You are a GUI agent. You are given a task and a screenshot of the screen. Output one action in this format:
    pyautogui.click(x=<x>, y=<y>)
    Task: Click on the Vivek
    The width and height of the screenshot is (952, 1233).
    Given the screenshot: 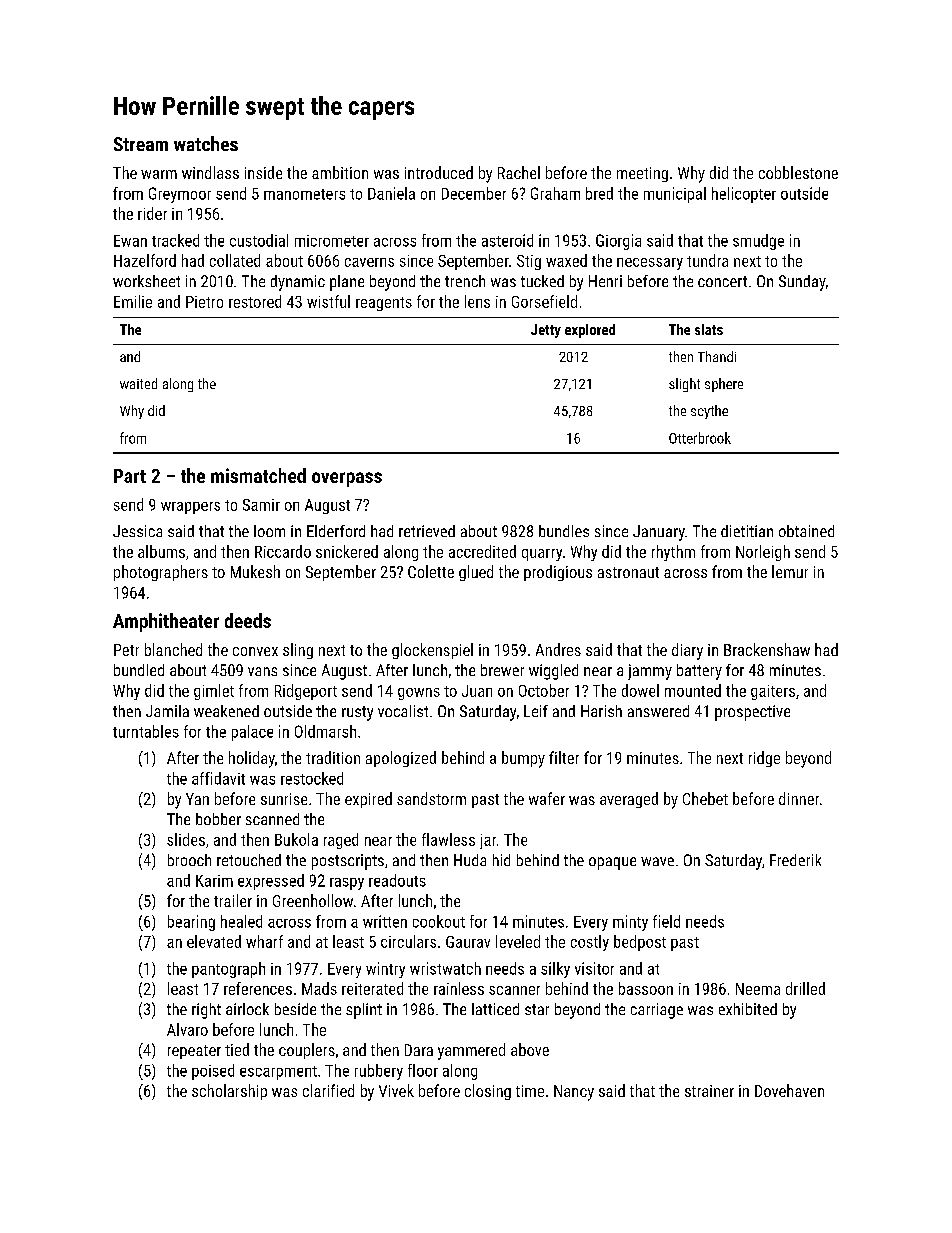 What is the action you would take?
    pyautogui.click(x=396, y=1090)
